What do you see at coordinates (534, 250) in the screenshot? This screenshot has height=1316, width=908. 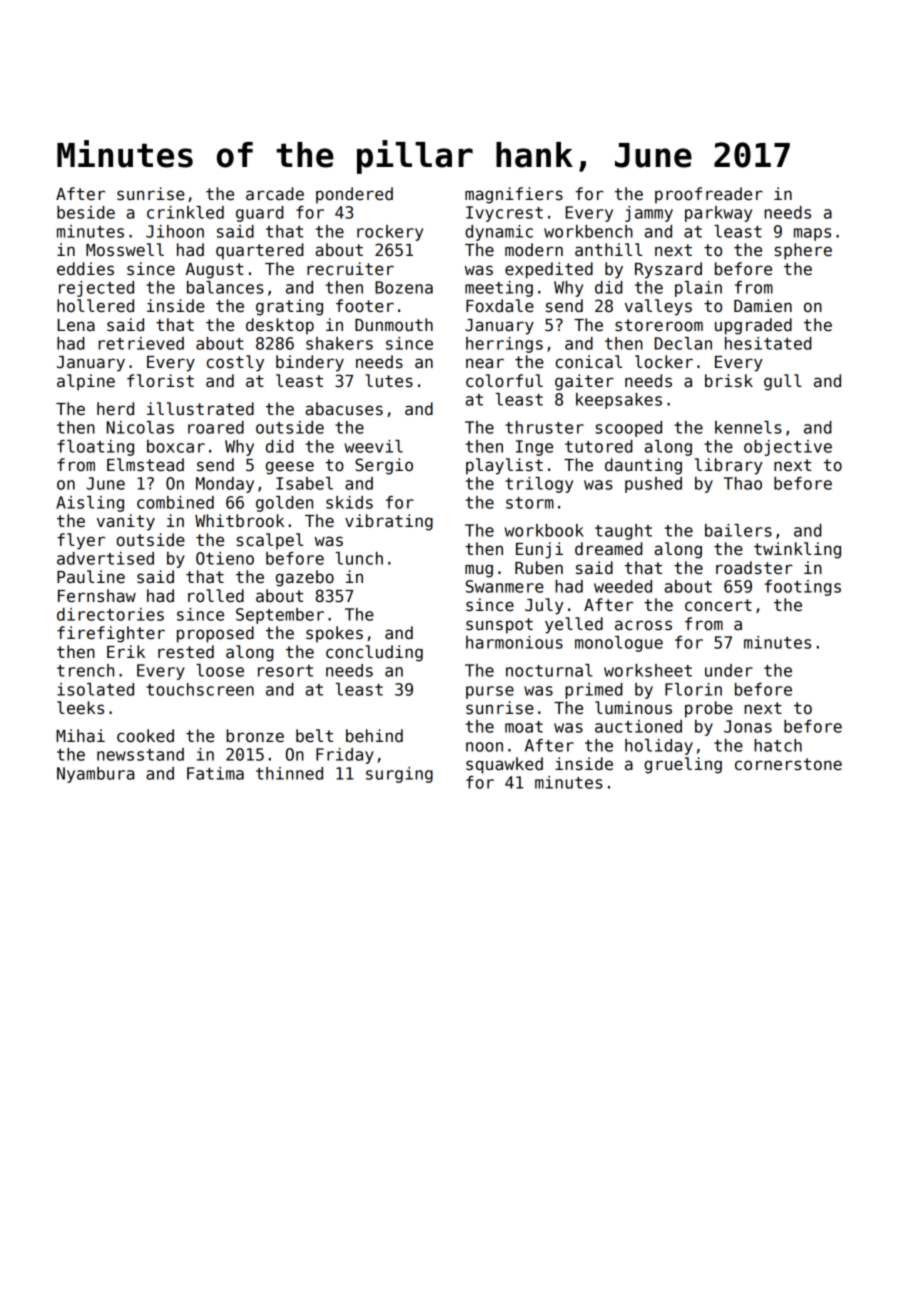 I see `modern` at bounding box center [534, 250].
